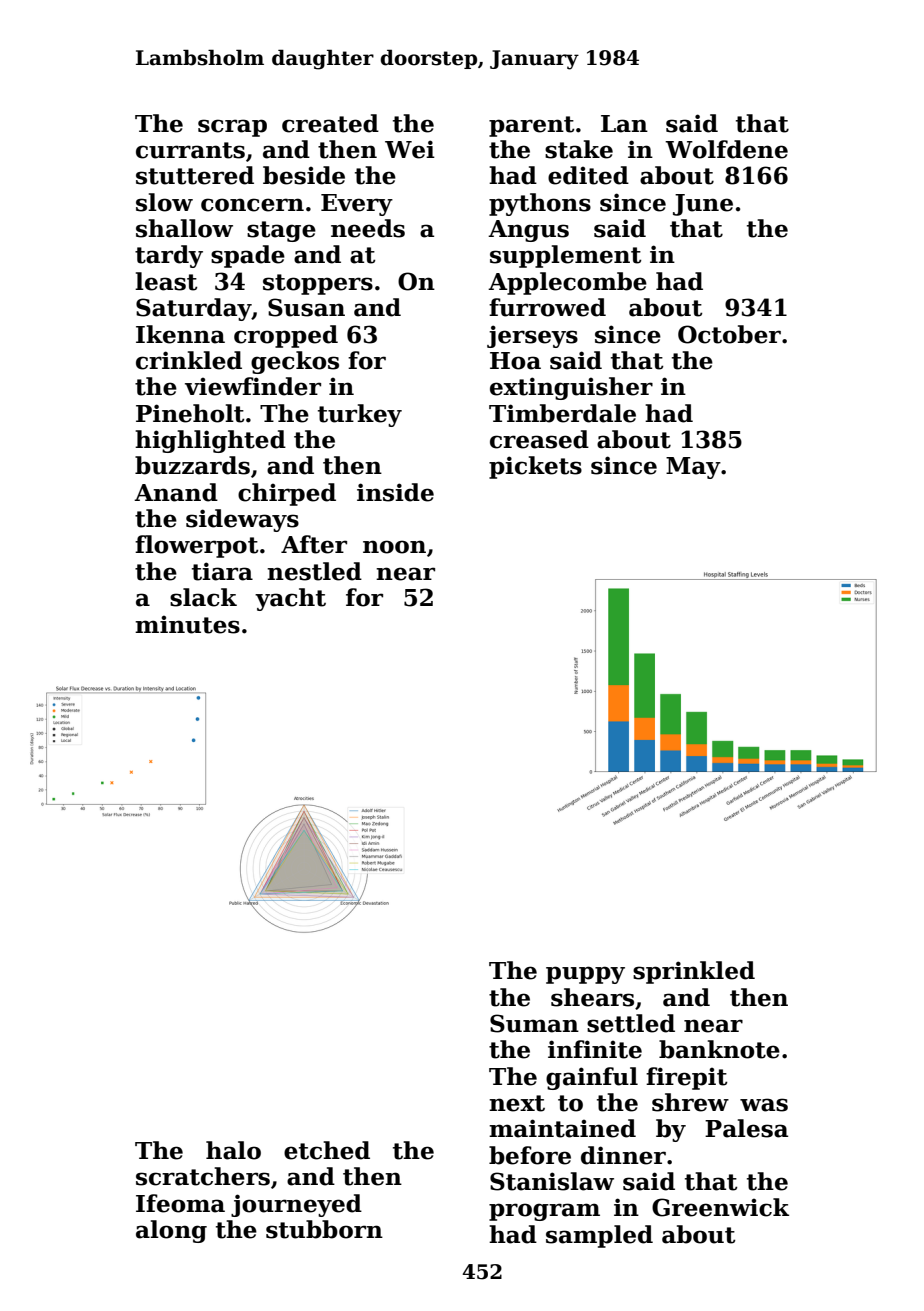  Describe the element at coordinates (357, 205) in the document. I see `Every` at that location.
